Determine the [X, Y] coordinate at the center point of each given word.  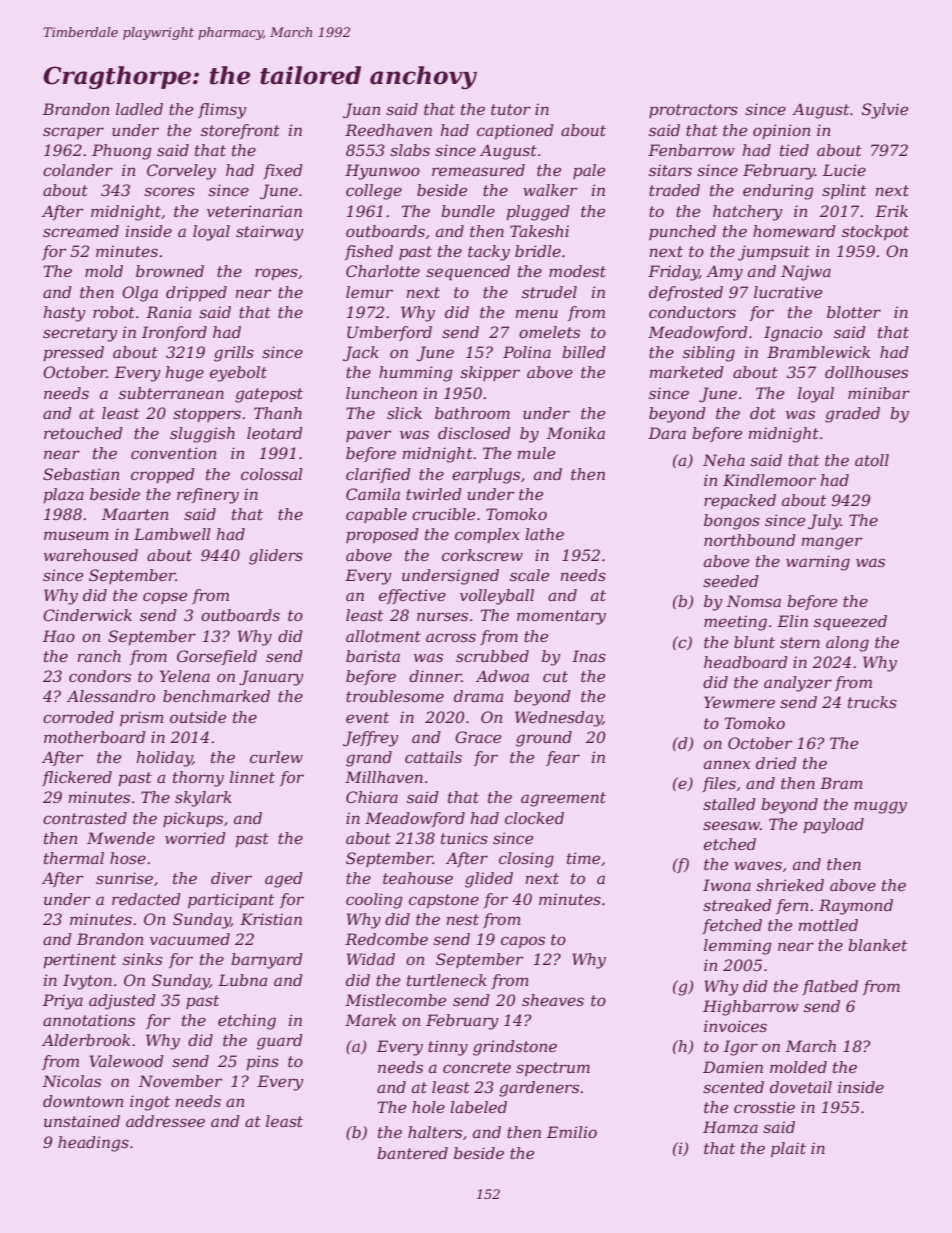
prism [142, 718]
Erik [891, 211]
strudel [549, 292]
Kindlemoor [769, 480]
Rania [168, 312]
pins [262, 1062]
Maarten [135, 514]
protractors [693, 111]
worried [195, 838]
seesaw [731, 825]
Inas [589, 656]
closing [526, 860]
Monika [576, 433]
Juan [361, 110]
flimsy [222, 111]
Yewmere [739, 702]
